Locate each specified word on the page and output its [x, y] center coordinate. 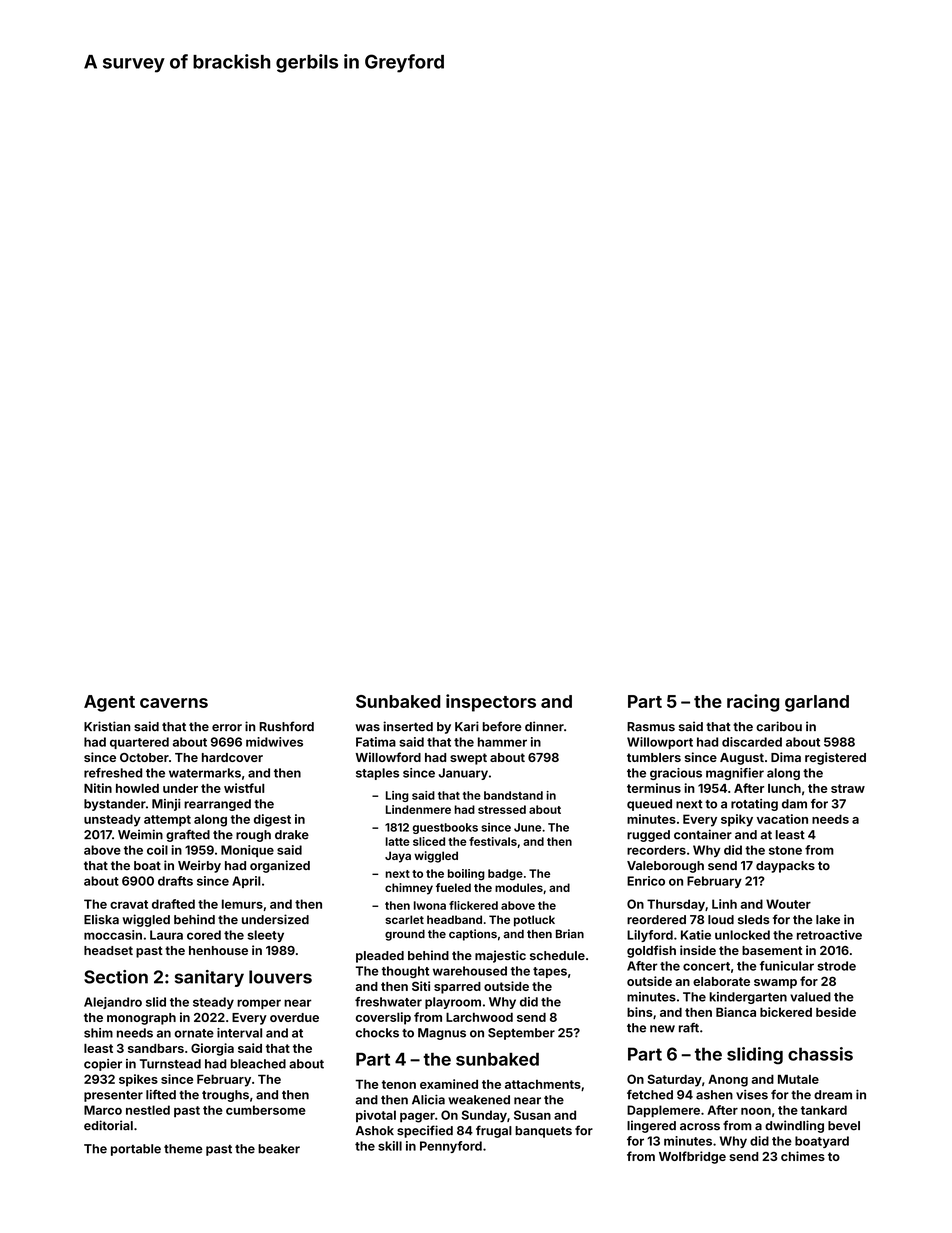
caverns [174, 703]
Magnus [442, 1034]
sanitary [209, 978]
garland [817, 703]
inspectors [491, 703]
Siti [421, 986]
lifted [161, 1095]
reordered [656, 920]
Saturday [674, 1080]
